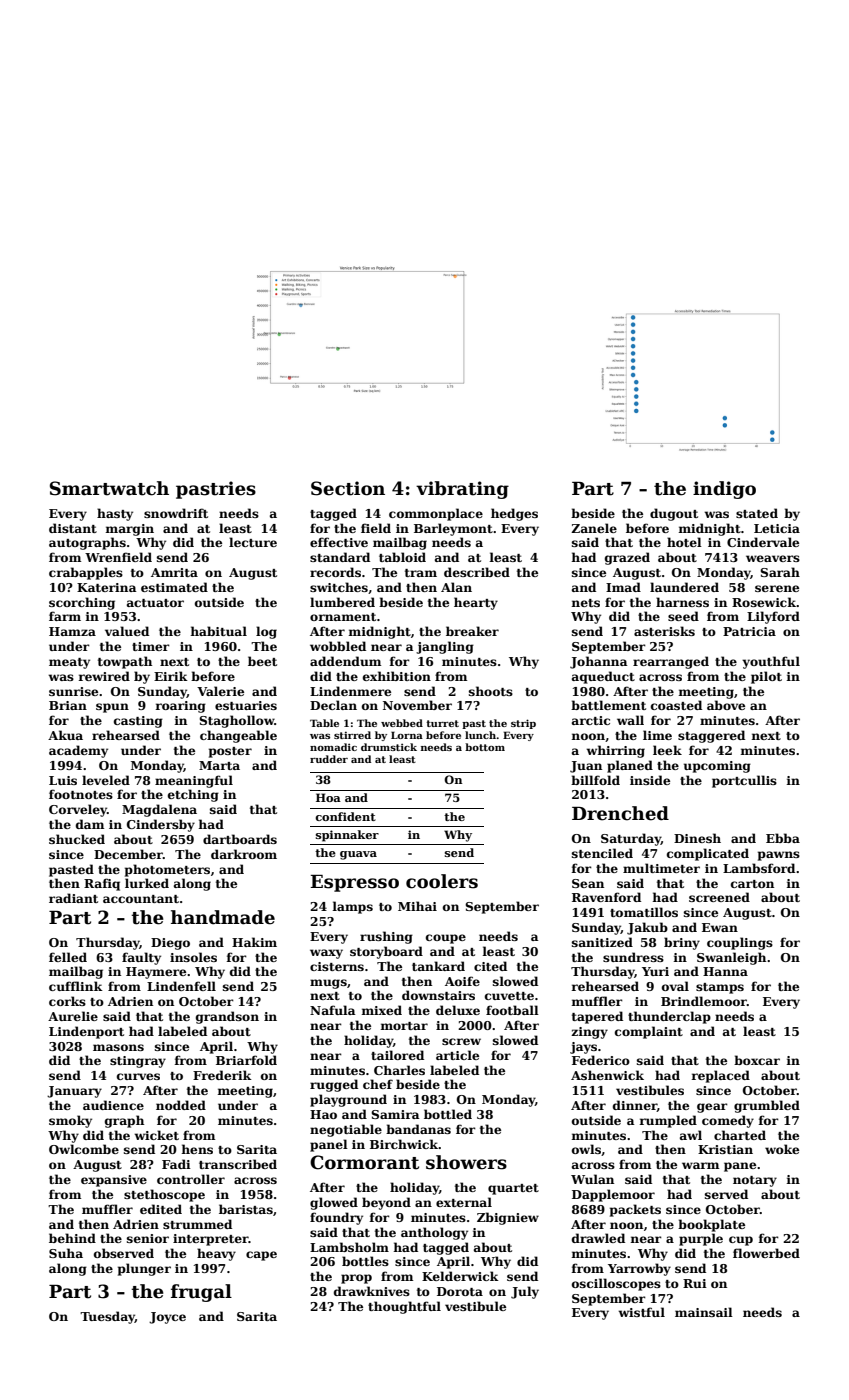 The height and width of the image is (1400, 849). Describe the element at coordinates (138, 722) in the image. I see `casting` at that location.
